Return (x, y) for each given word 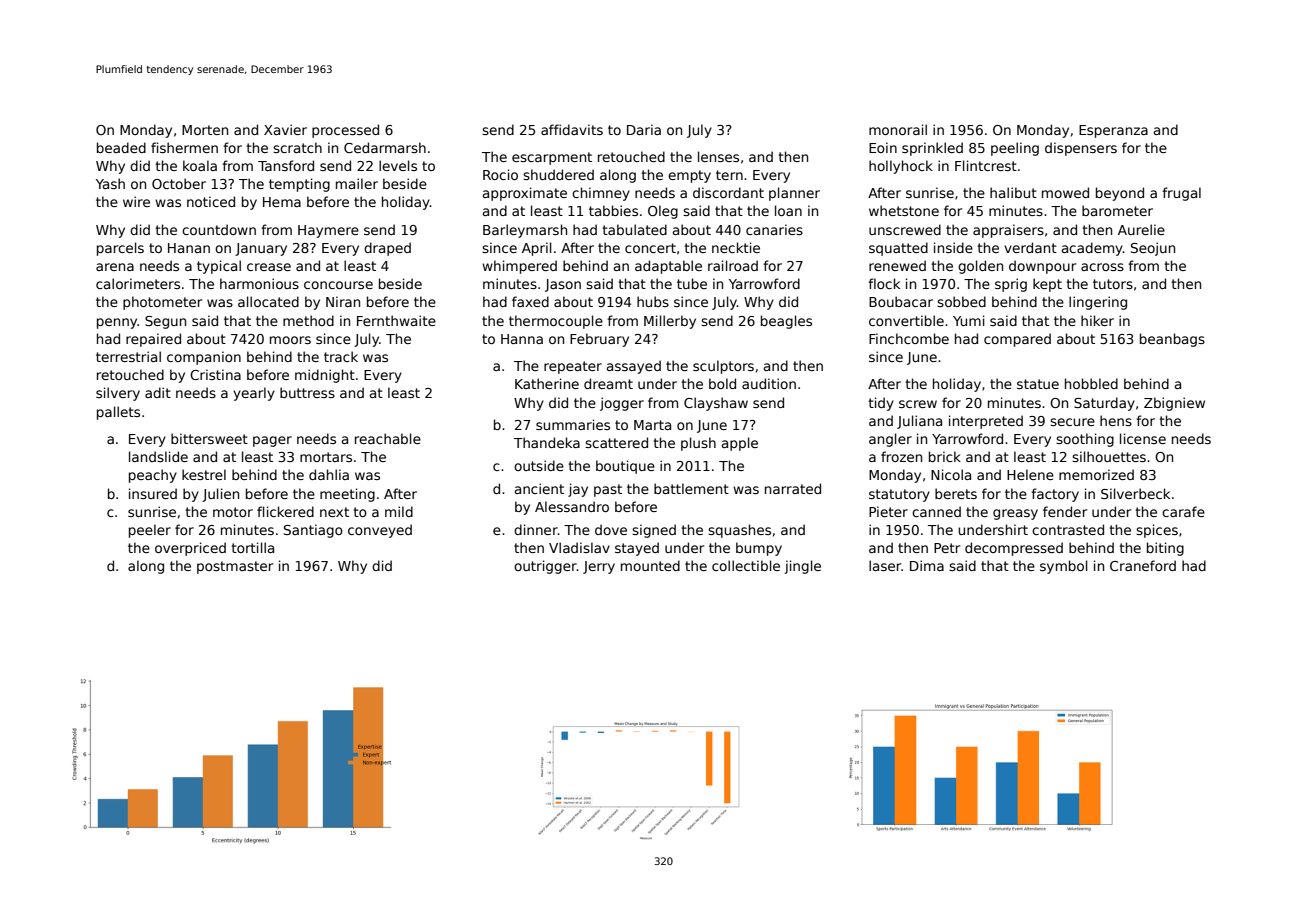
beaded (121, 147)
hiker (1097, 320)
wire (136, 201)
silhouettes (1109, 456)
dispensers (1081, 149)
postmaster (235, 567)
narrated (793, 488)
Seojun (1153, 249)
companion (204, 358)
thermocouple (556, 322)
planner (794, 194)
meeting (347, 495)
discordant (728, 192)
